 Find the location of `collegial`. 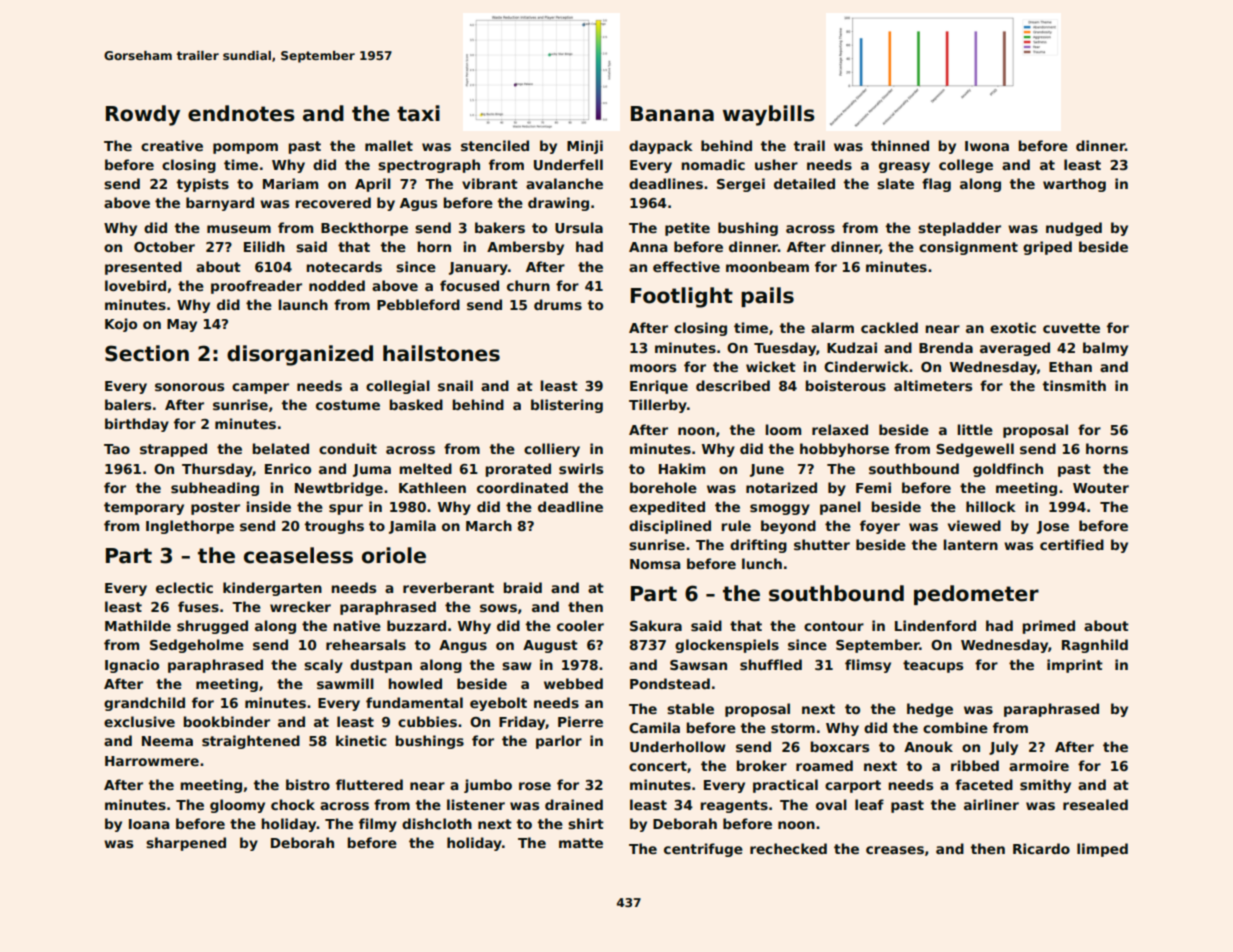

collegial is located at coordinates (398, 387).
